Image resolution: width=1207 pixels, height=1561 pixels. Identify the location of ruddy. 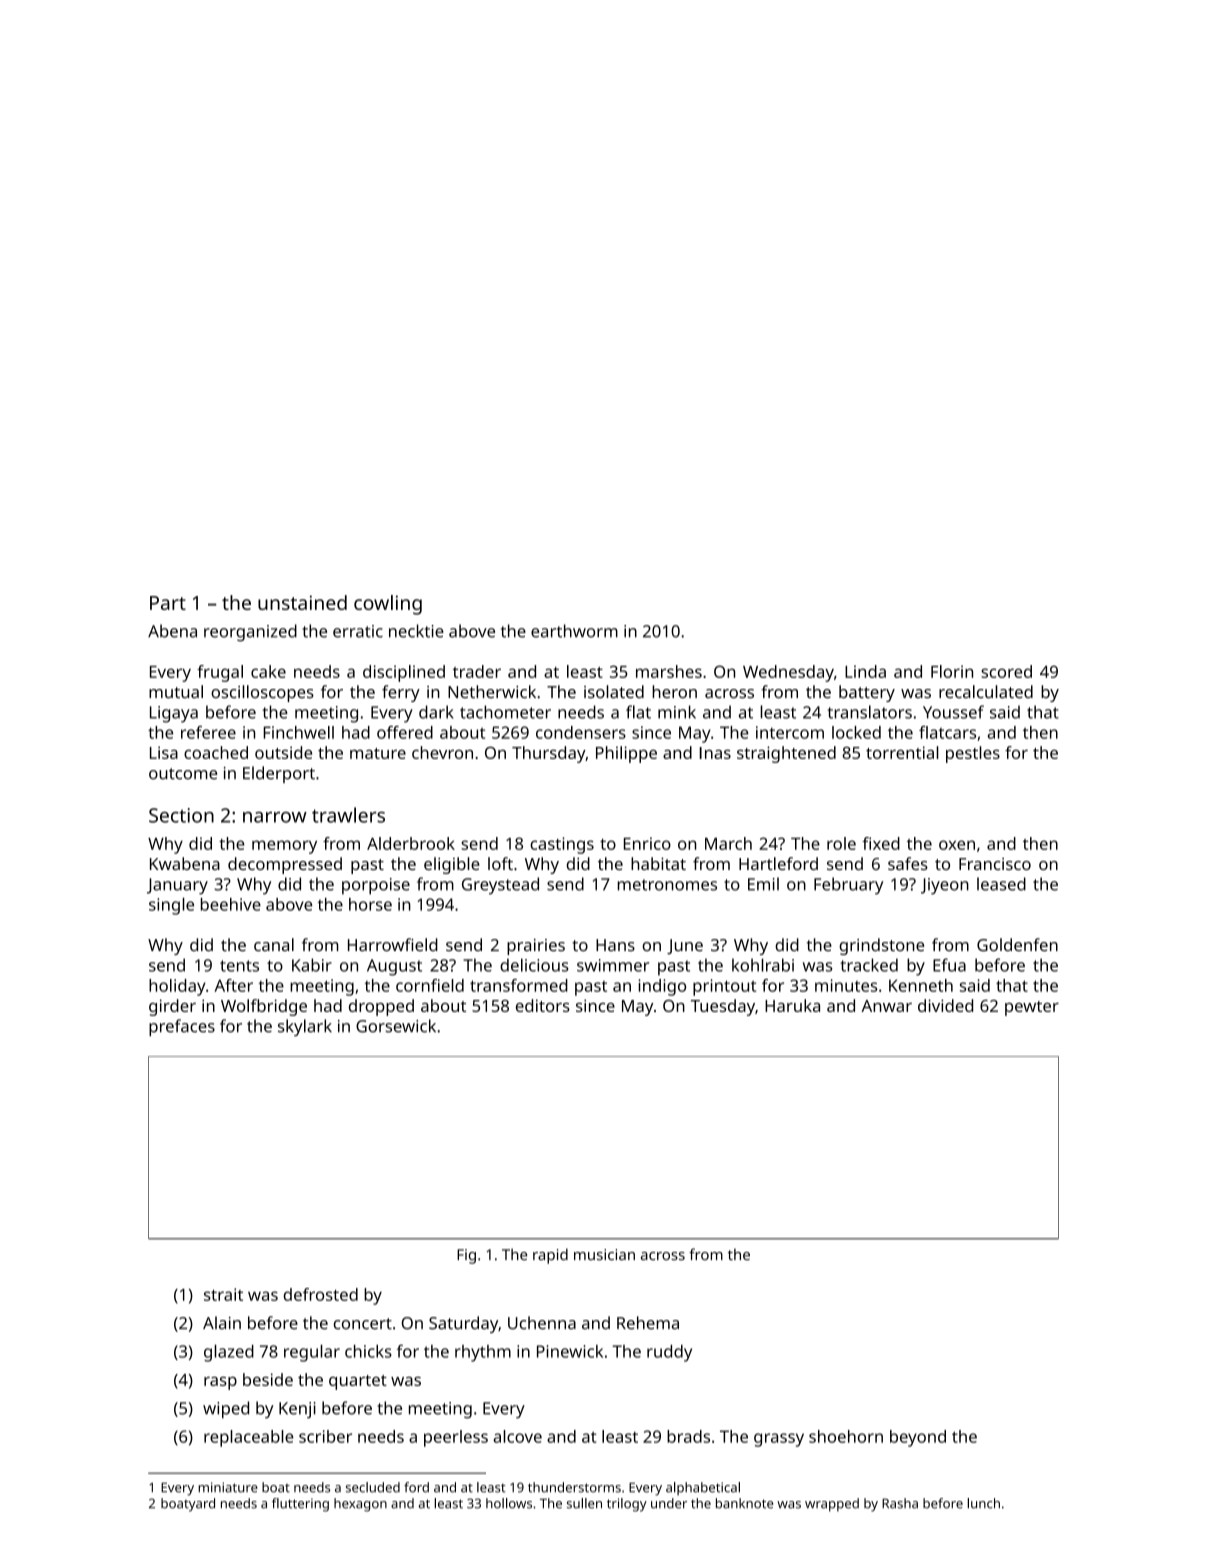
(669, 1353).
